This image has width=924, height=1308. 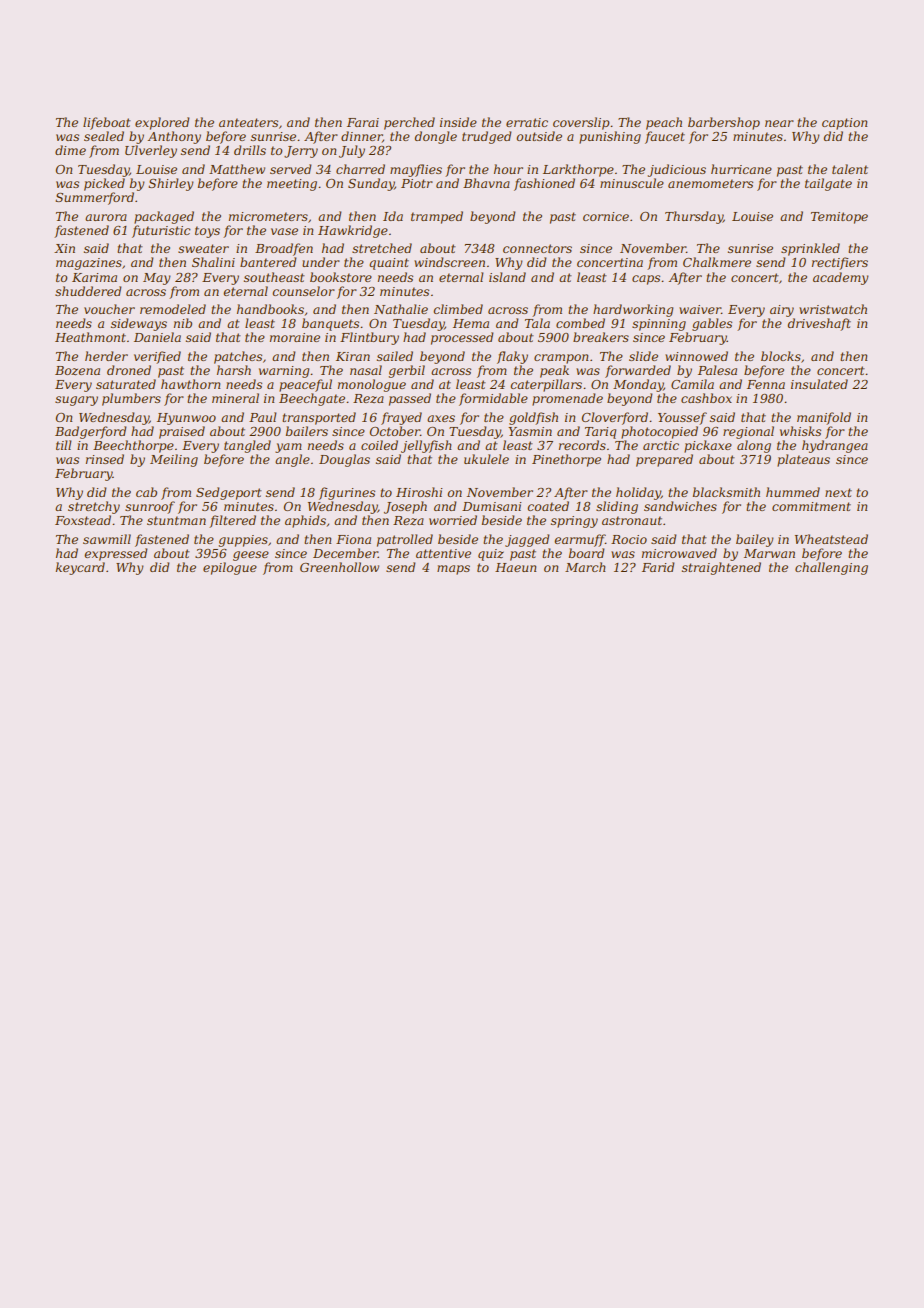 What do you see at coordinates (486, 183) in the image?
I see `Bhavna` at bounding box center [486, 183].
